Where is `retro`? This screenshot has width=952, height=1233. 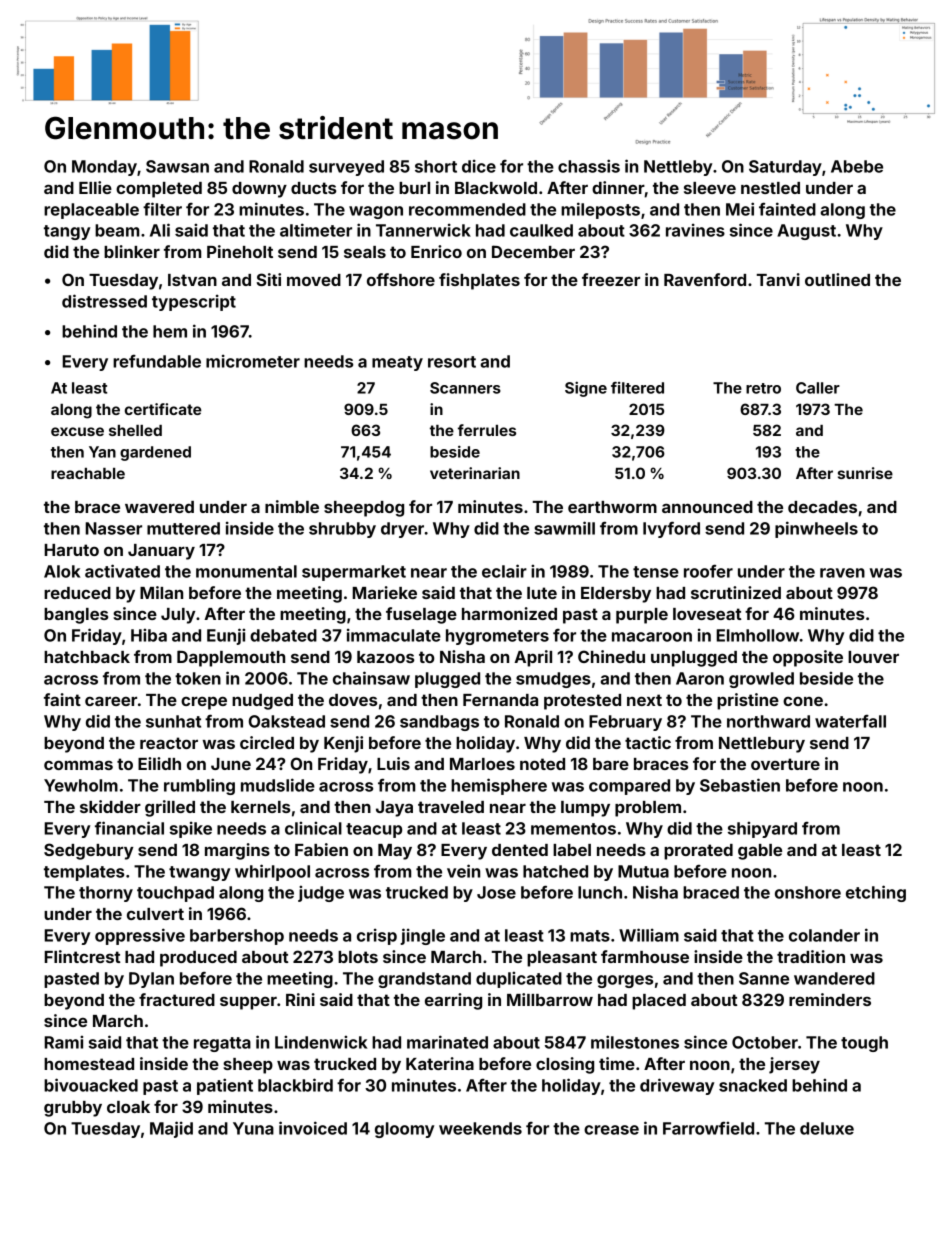 retro is located at coordinates (763, 388).
